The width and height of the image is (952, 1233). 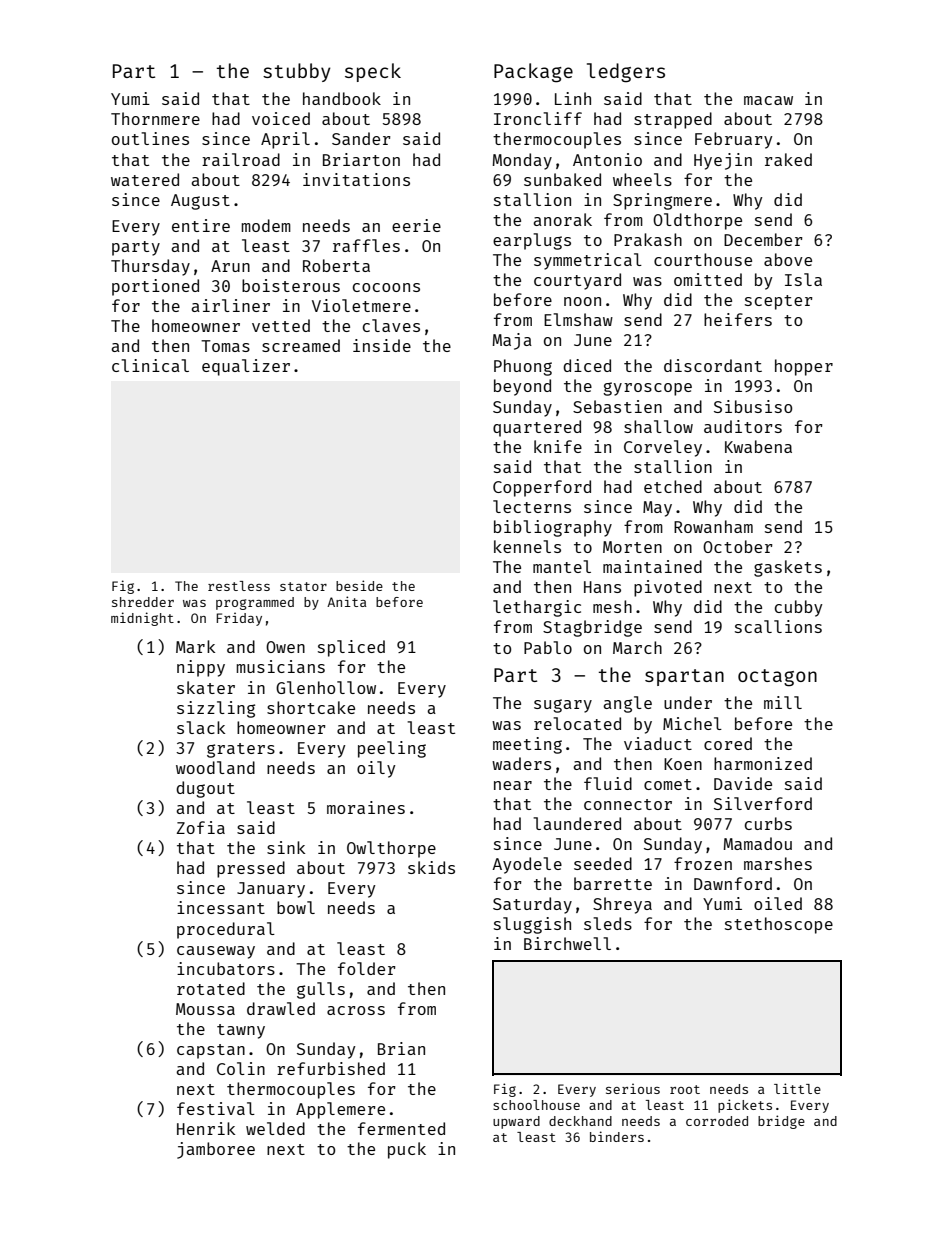 I want to click on ledgers, so click(x=626, y=73).
